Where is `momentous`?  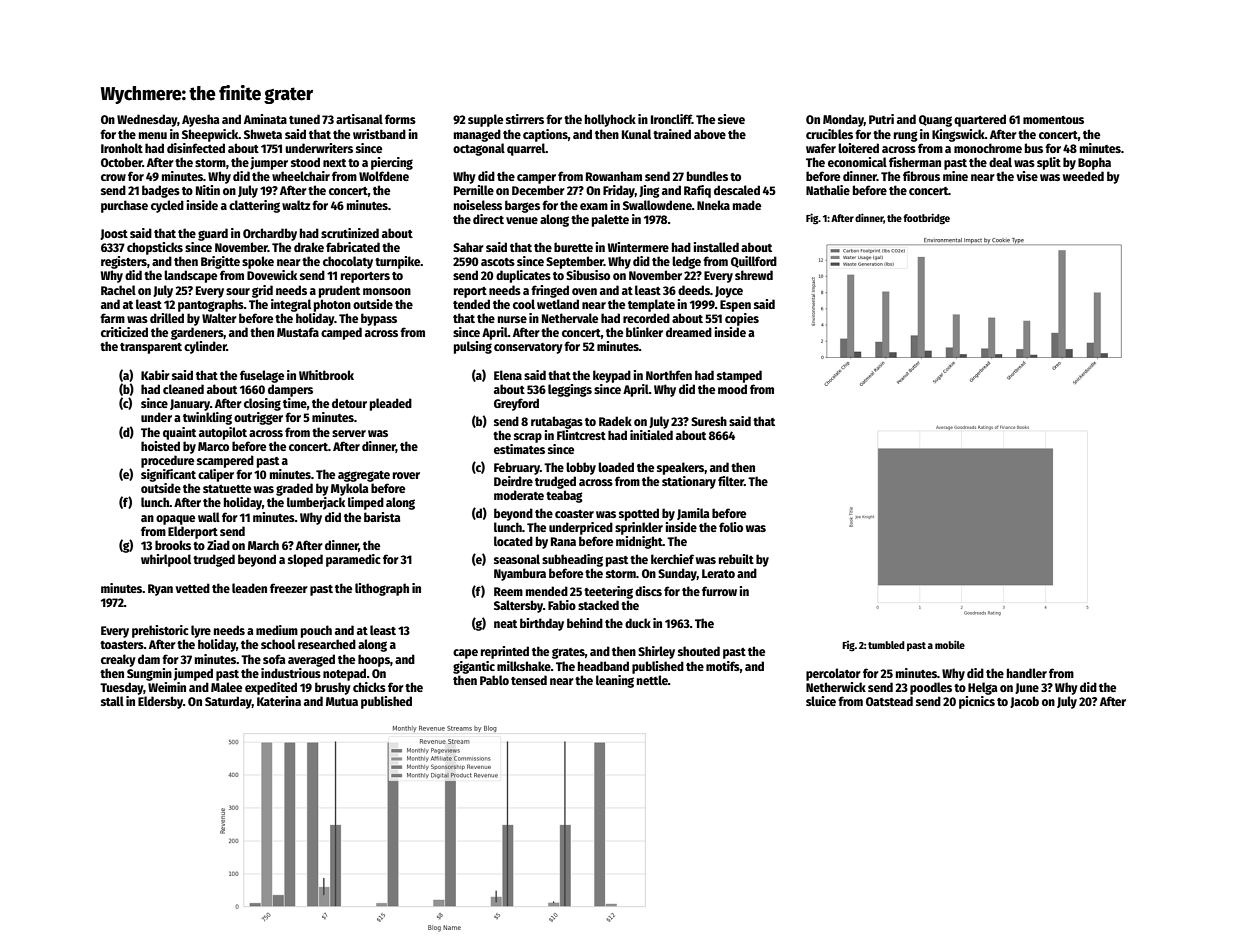
momentous is located at coordinates (1053, 120).
